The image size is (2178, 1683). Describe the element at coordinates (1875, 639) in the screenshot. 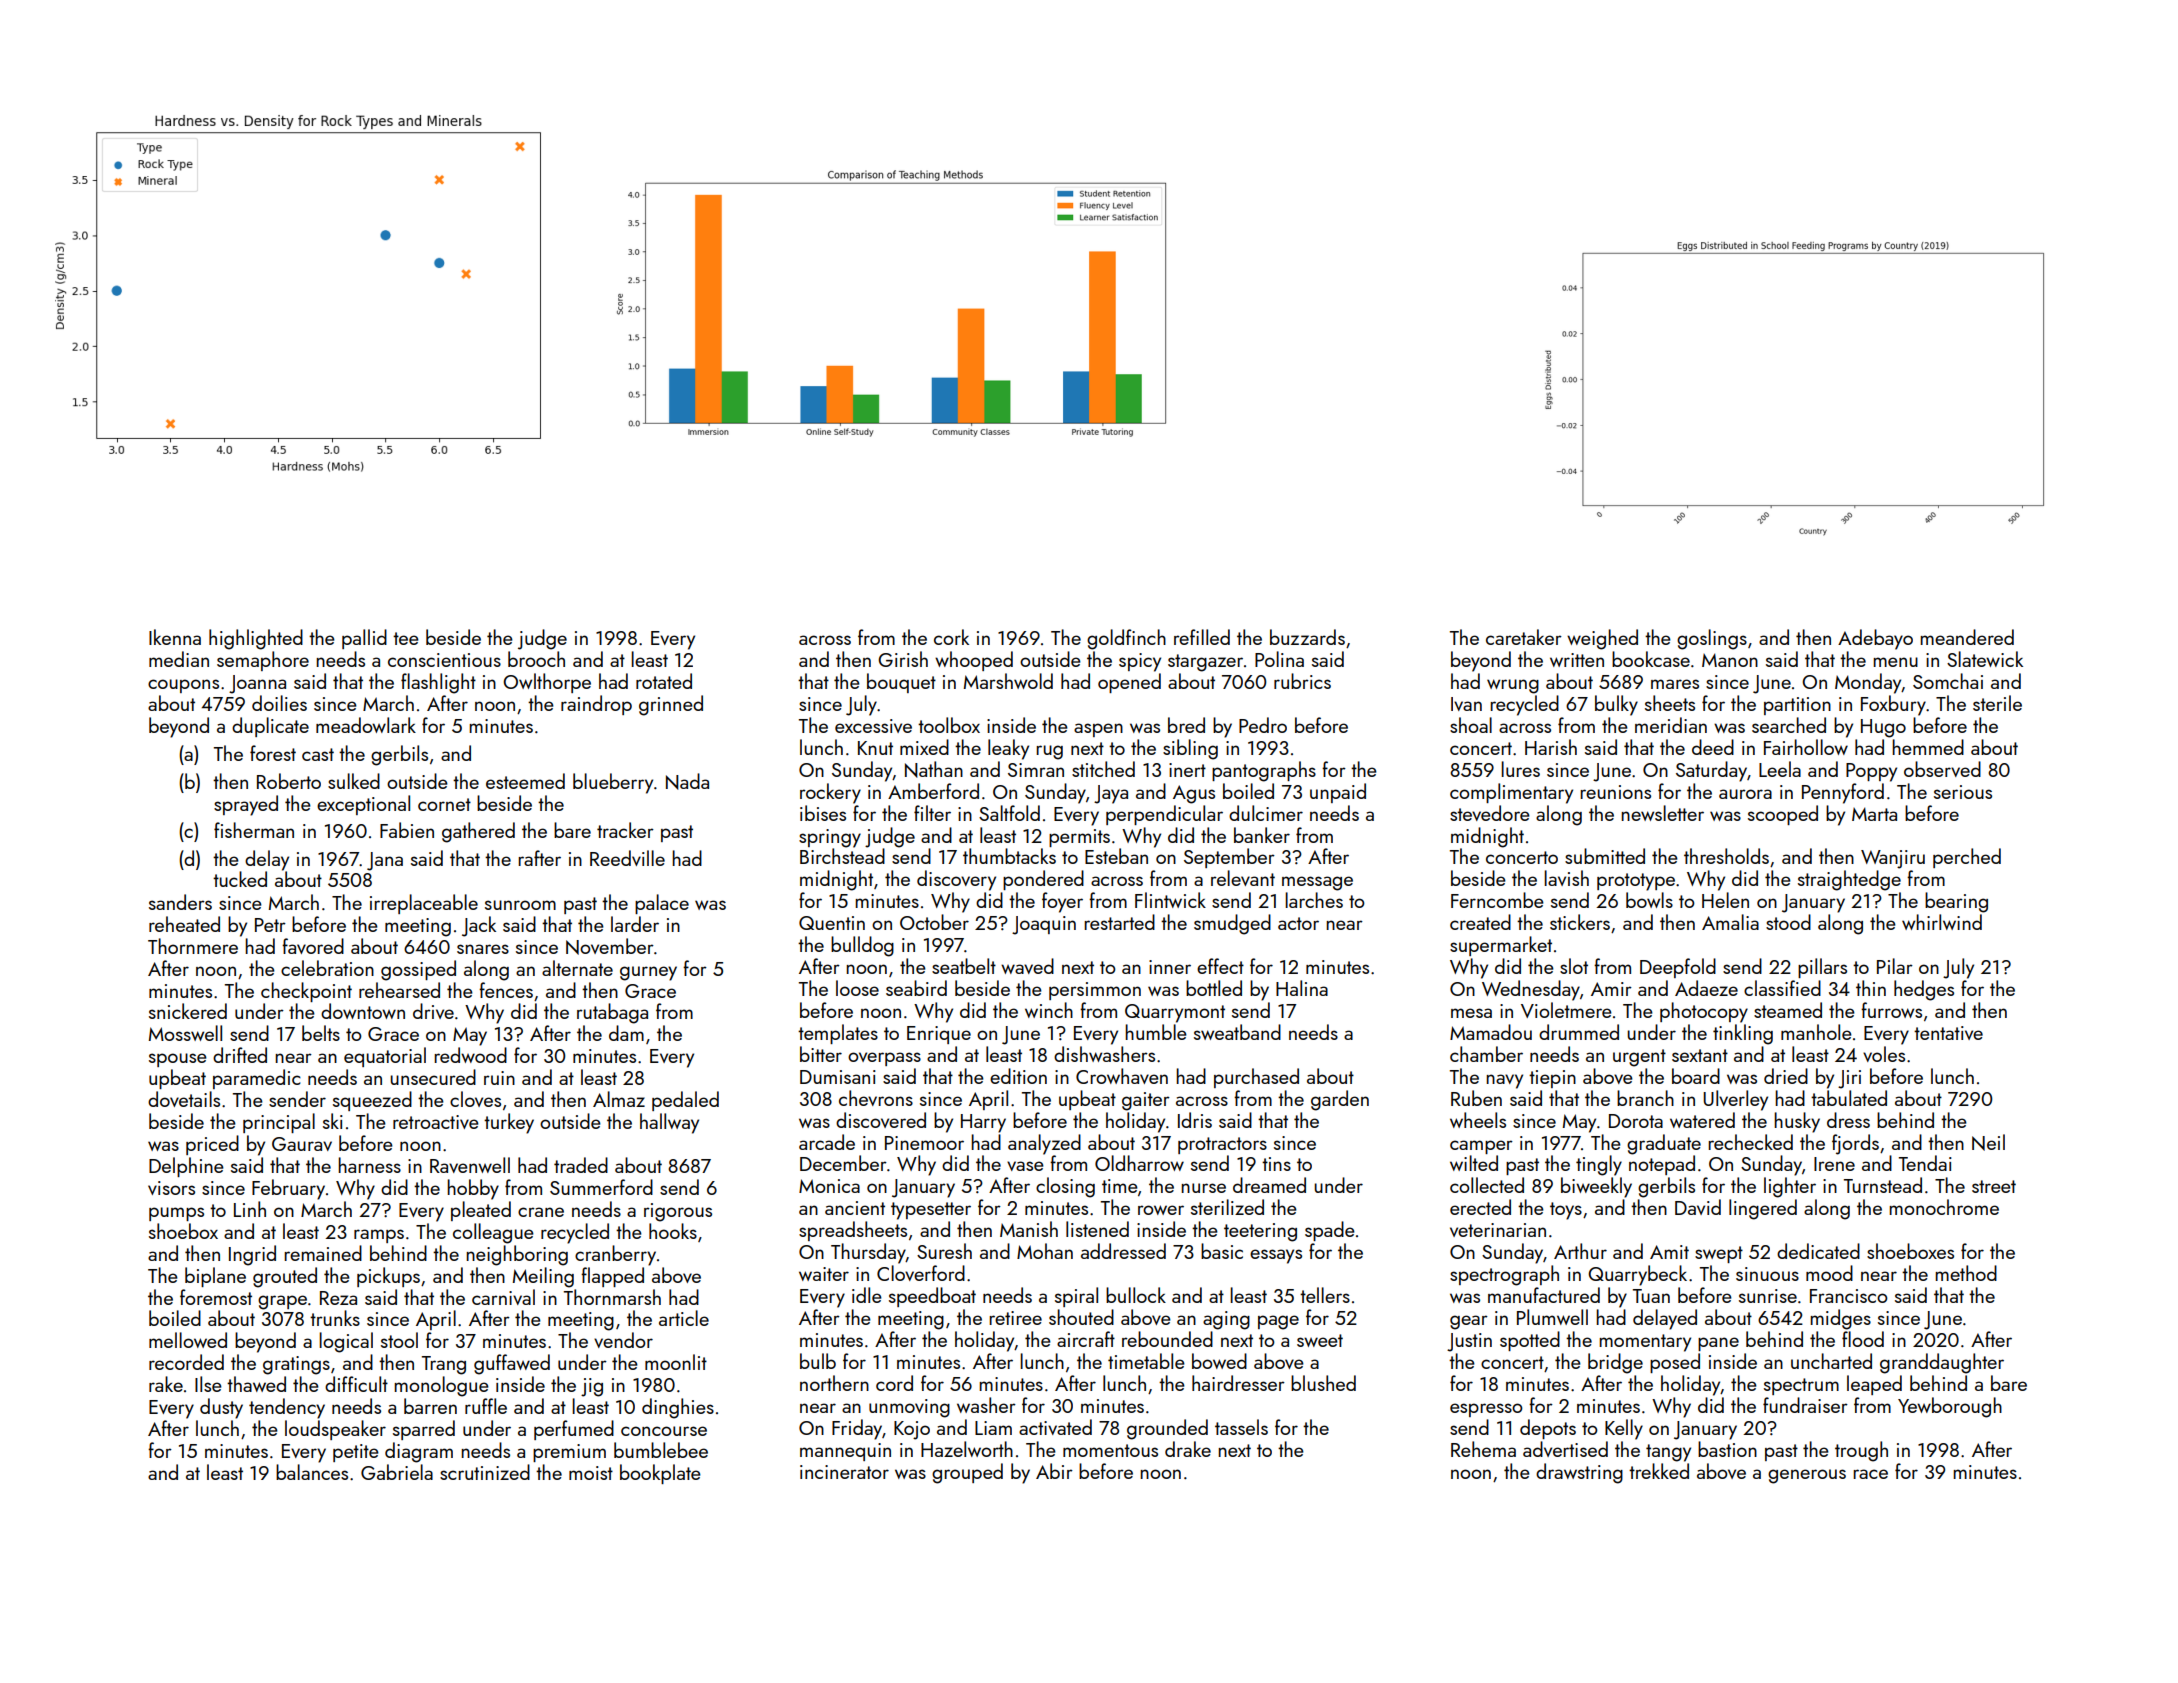

I see `Adebayo` at that location.
